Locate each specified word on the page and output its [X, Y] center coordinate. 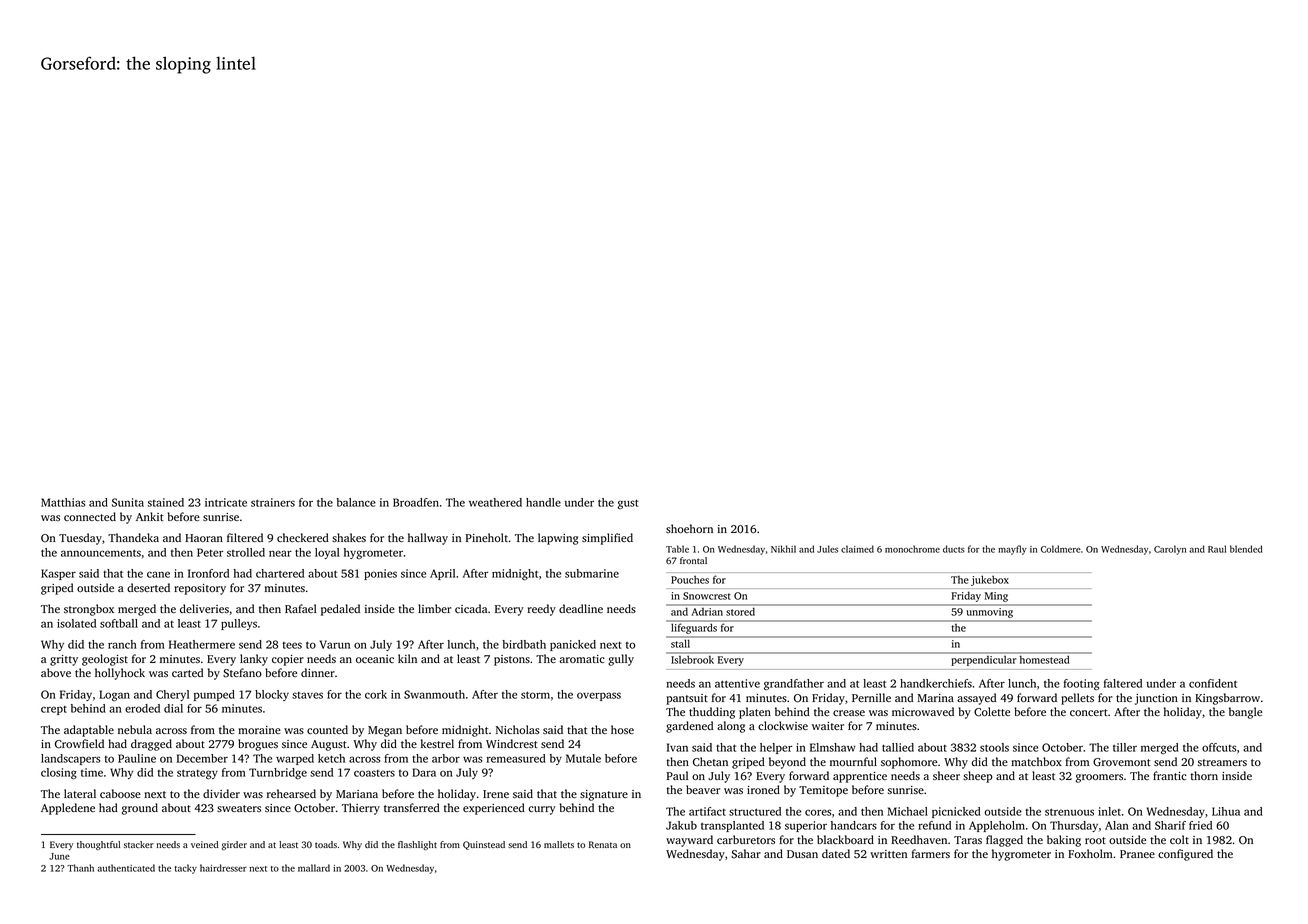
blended [1246, 549]
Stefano [242, 673]
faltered [1123, 683]
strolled [246, 552]
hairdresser [223, 868]
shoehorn [689, 528]
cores [818, 812]
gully [621, 660]
